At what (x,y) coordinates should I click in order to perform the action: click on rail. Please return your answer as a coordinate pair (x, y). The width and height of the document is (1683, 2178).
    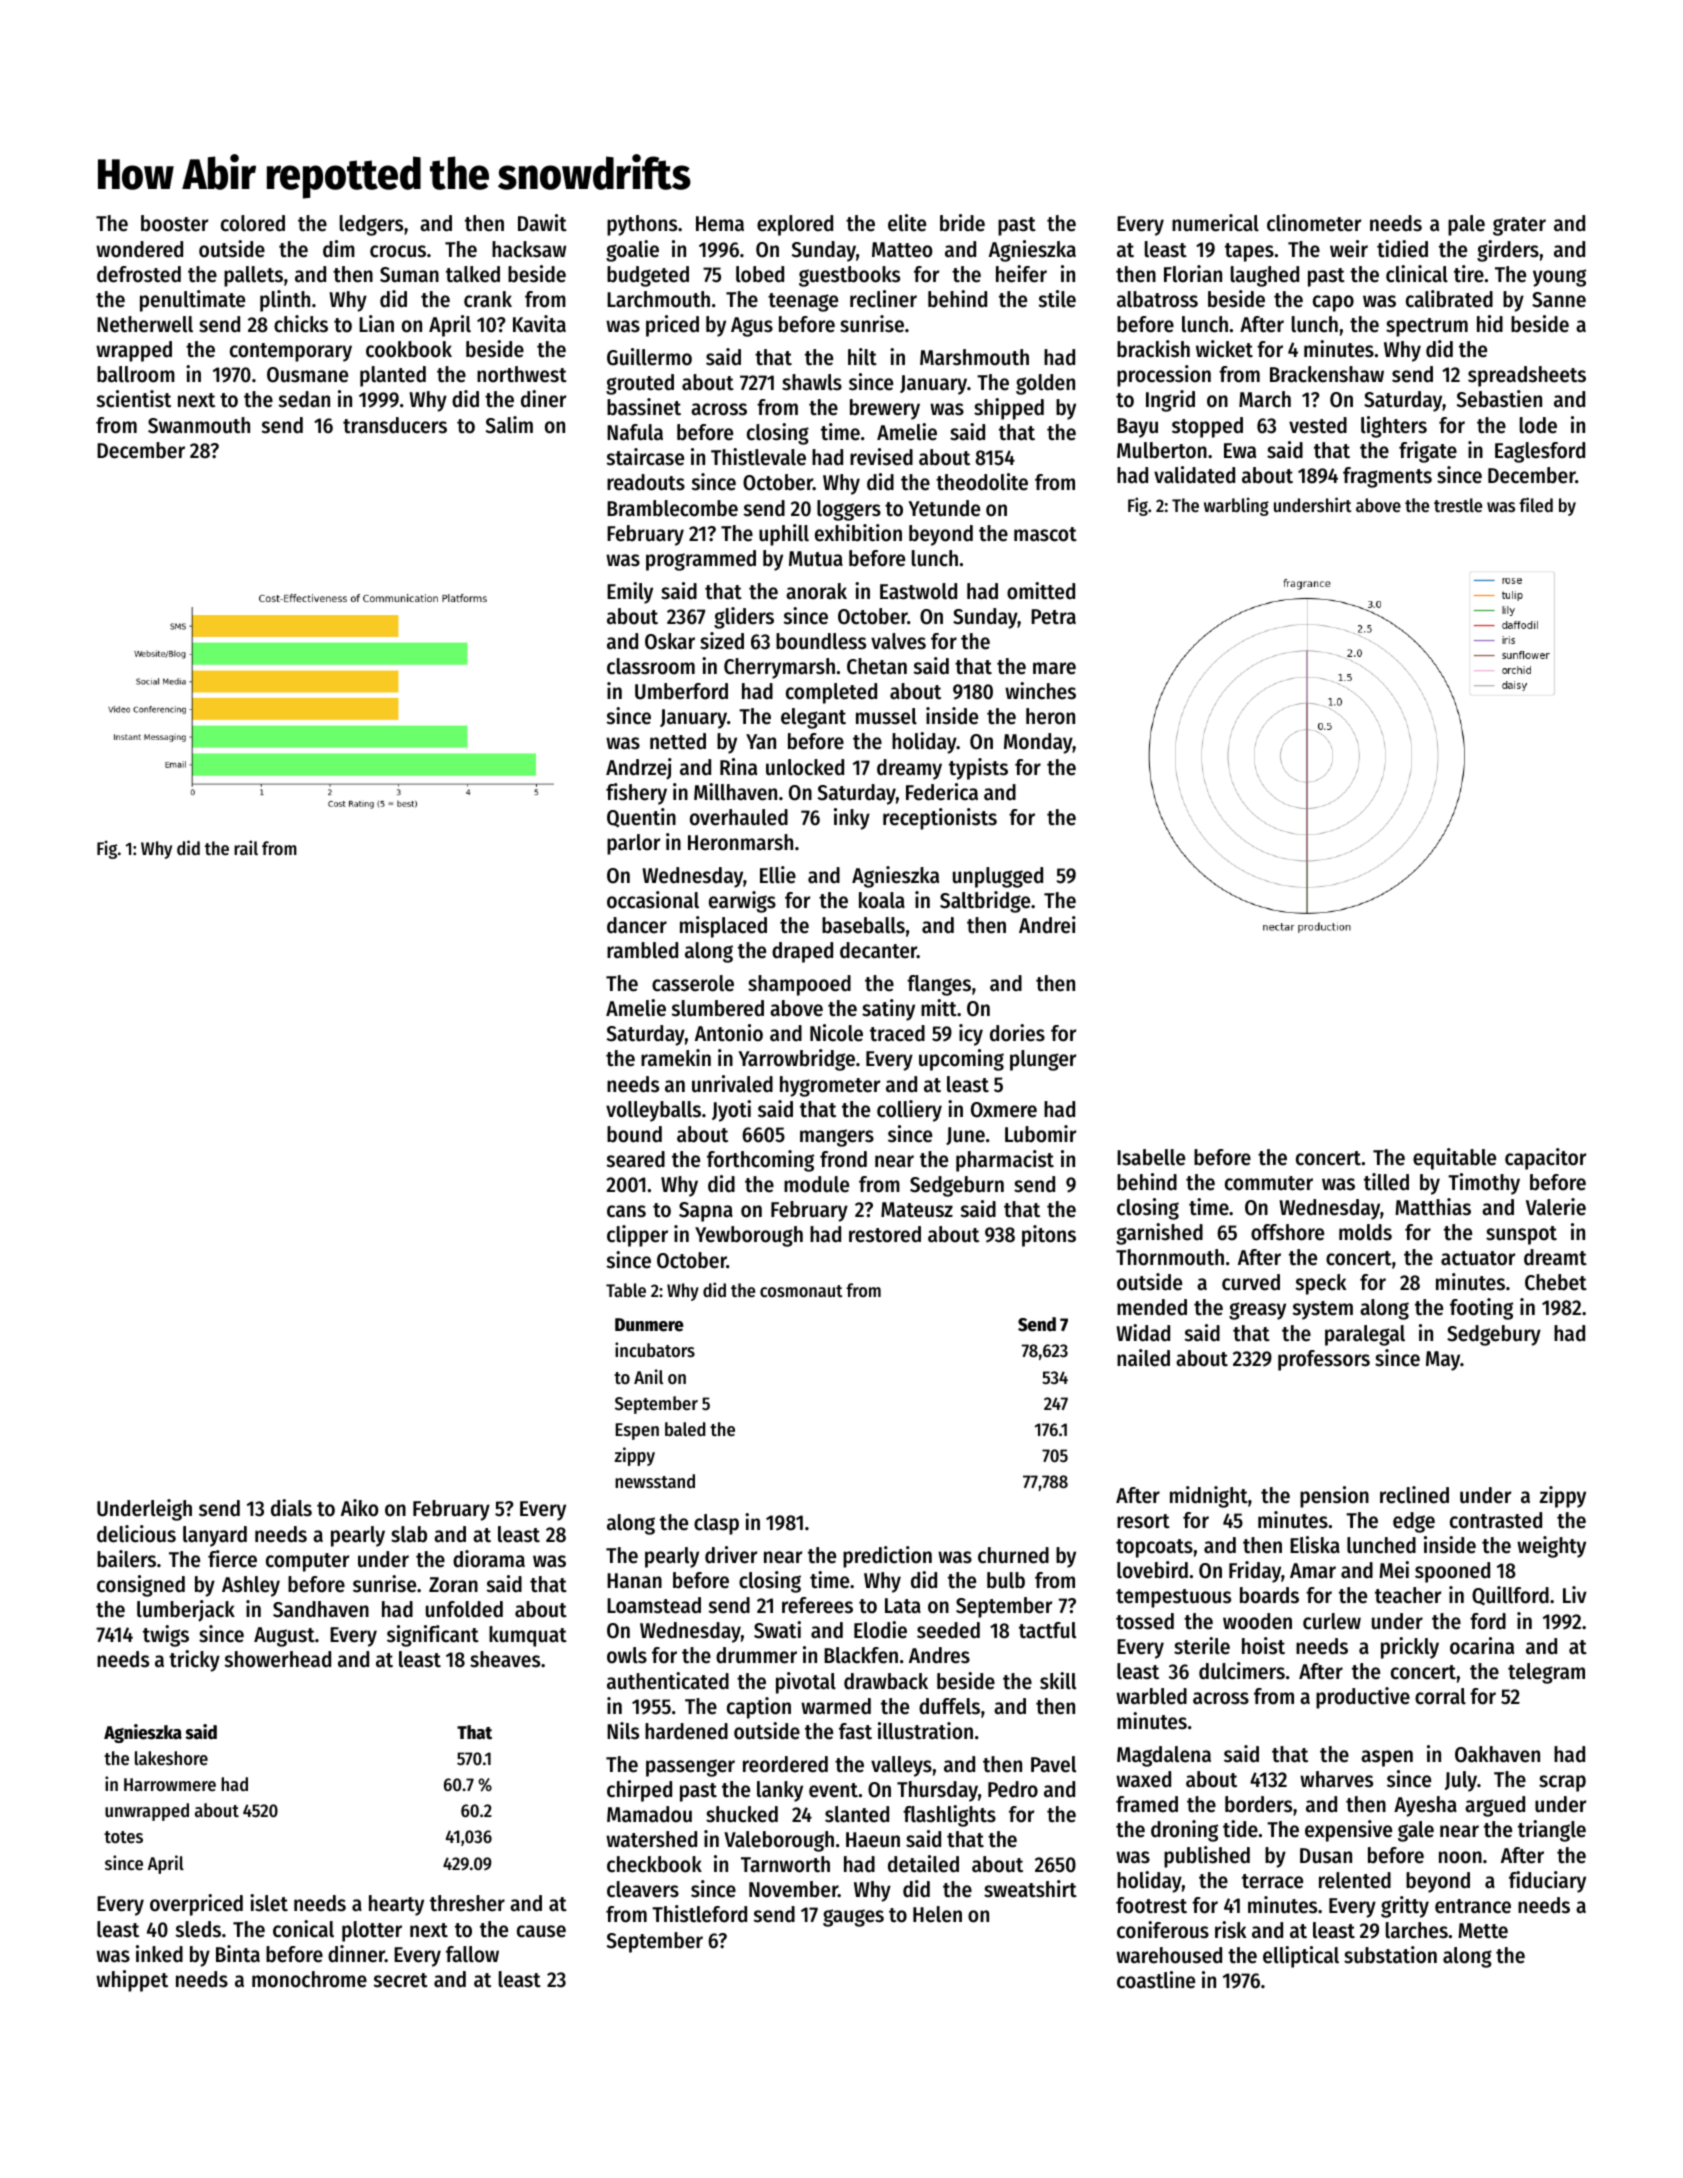
    Looking at the image, I should click on (246, 847).
